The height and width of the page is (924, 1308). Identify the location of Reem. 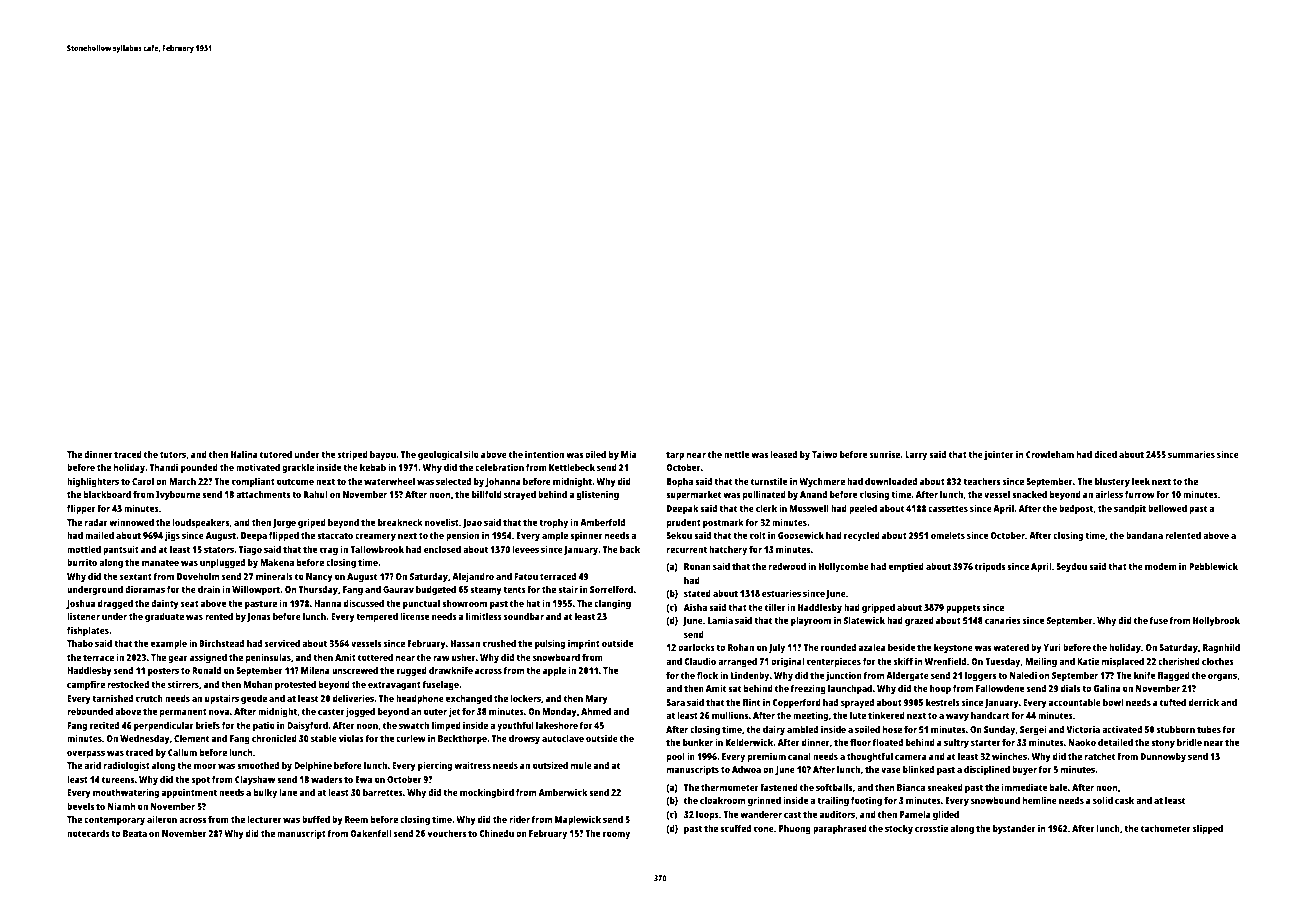
(356, 819).
